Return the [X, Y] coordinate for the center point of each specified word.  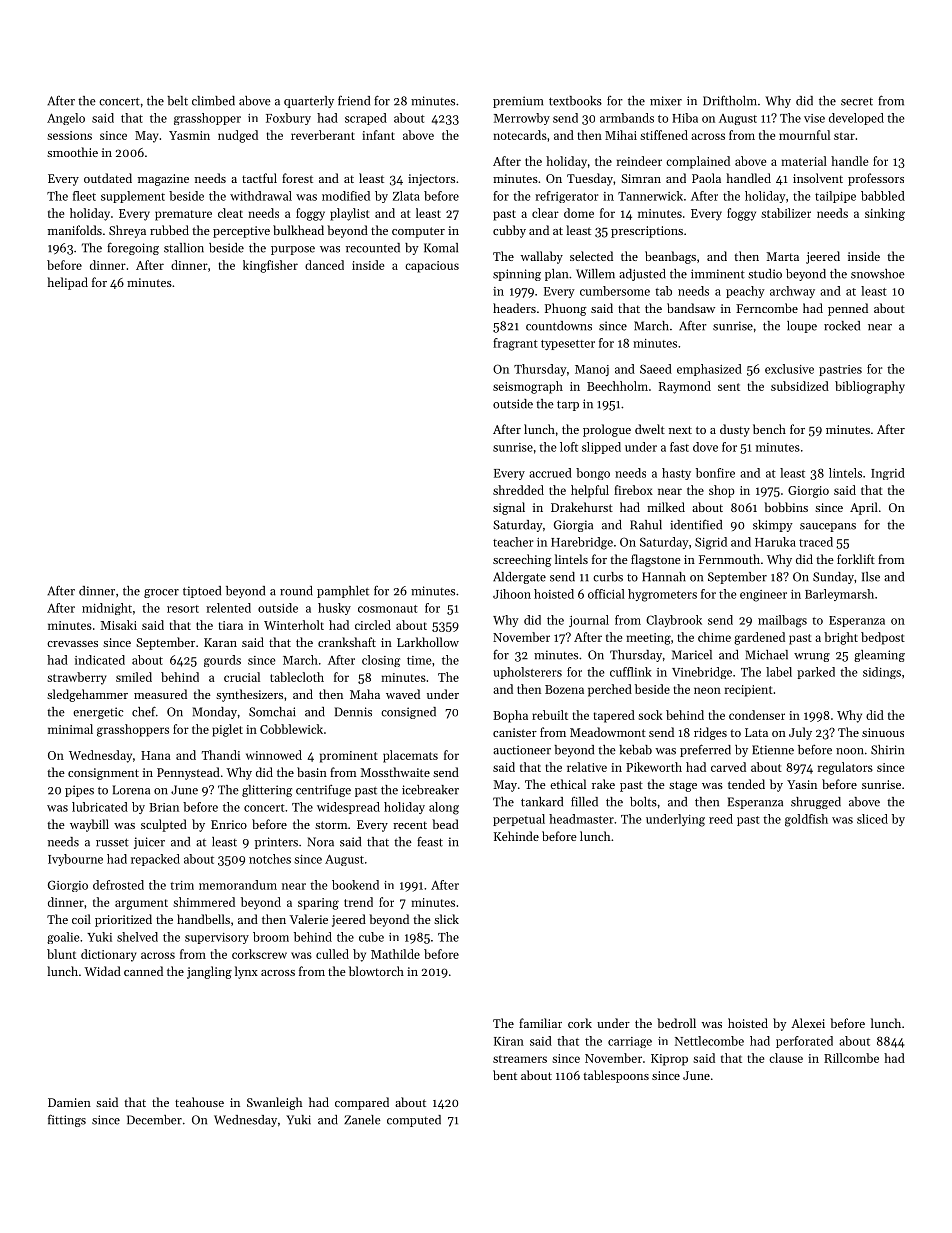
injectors [431, 180]
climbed [213, 101]
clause [786, 1058]
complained [698, 162]
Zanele [362, 1120]
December [154, 1120]
